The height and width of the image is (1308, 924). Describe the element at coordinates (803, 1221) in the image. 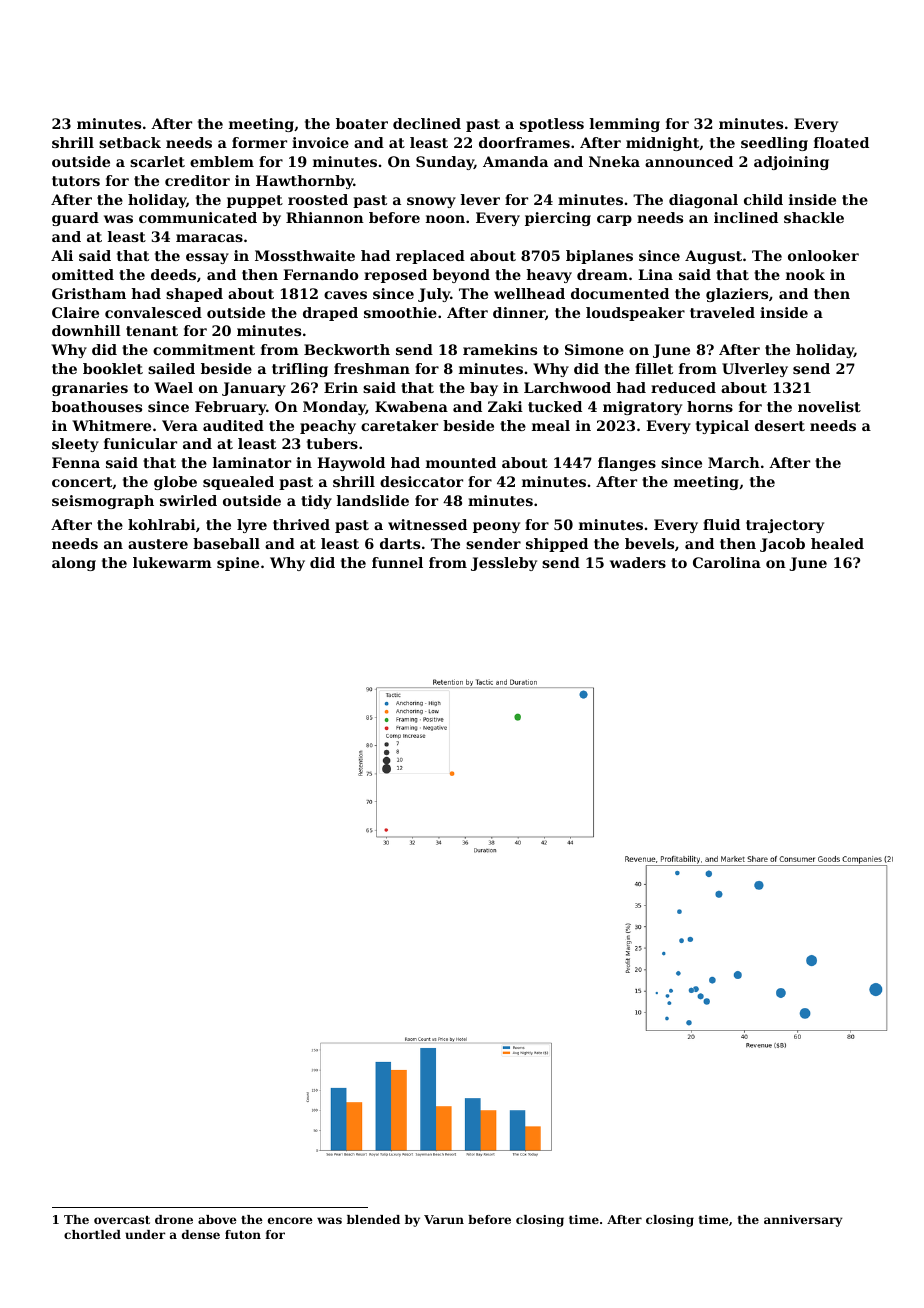

I see `anniversary` at that location.
